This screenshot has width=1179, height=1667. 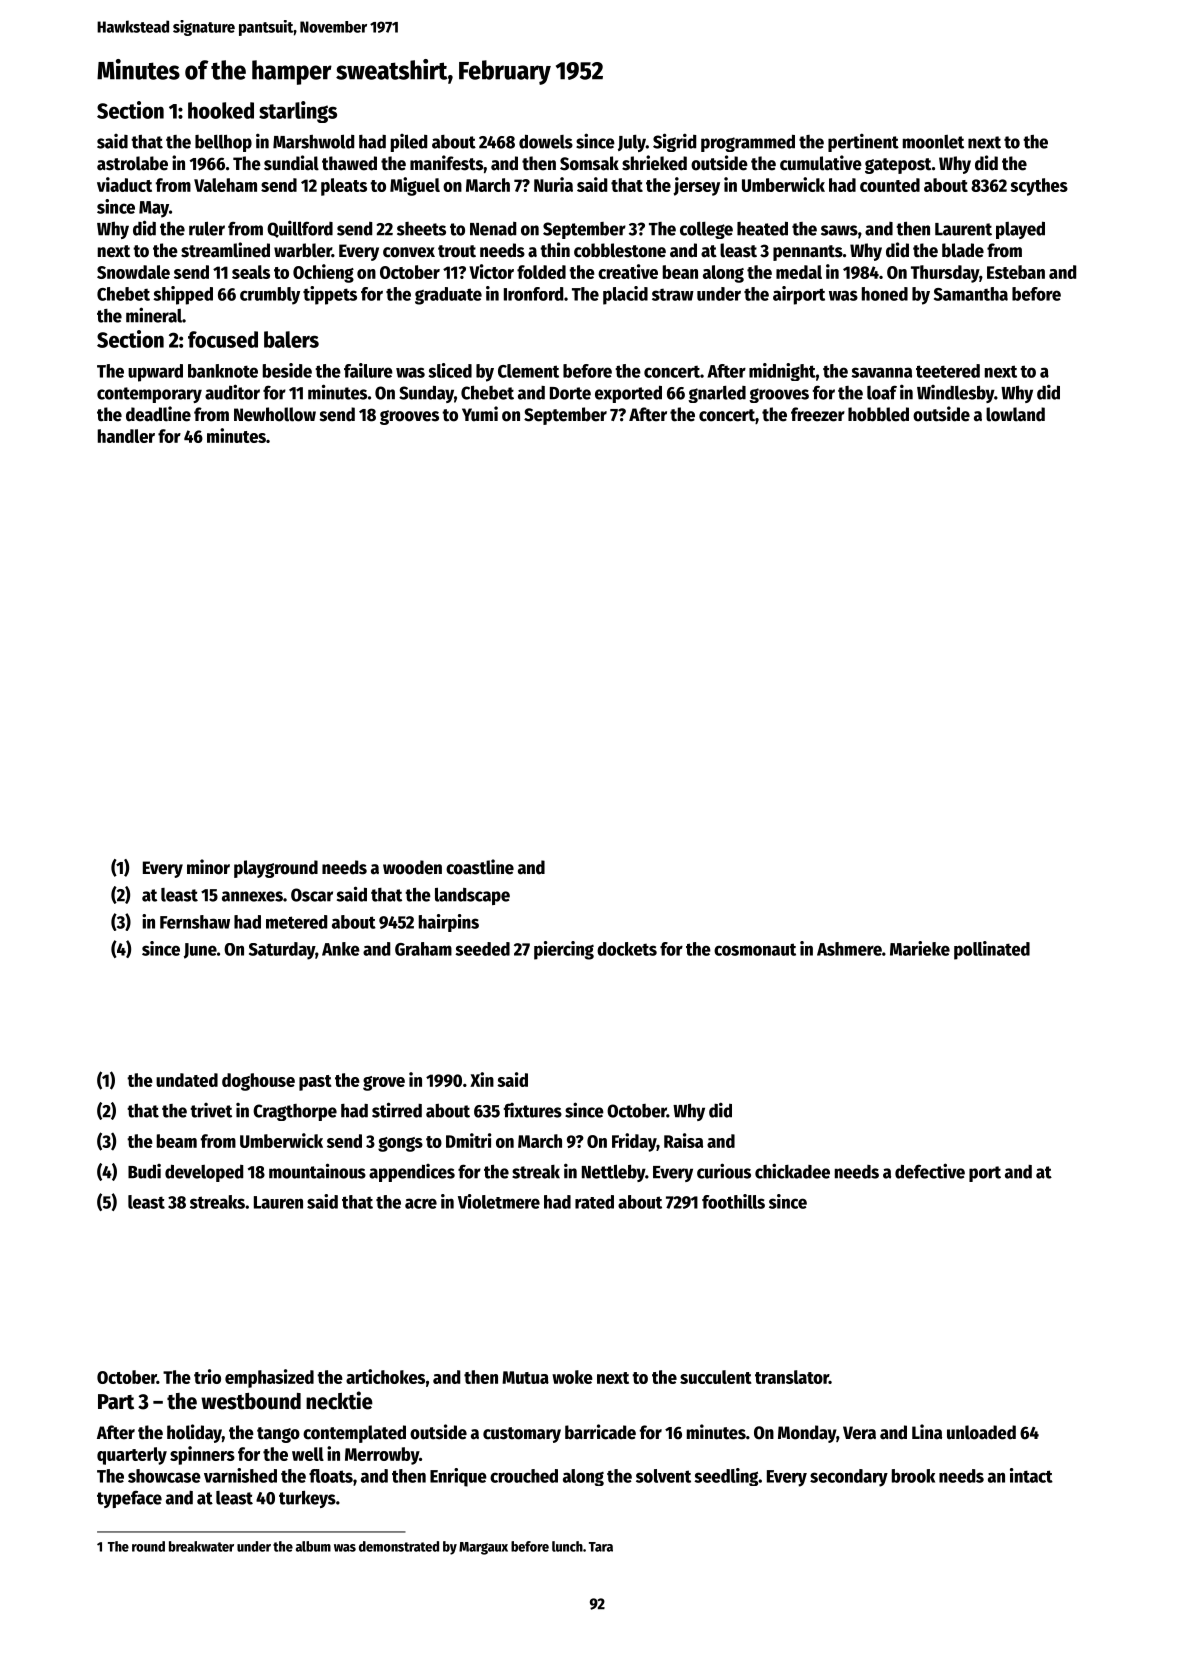 What do you see at coordinates (480, 414) in the screenshot?
I see `Yumi` at bounding box center [480, 414].
